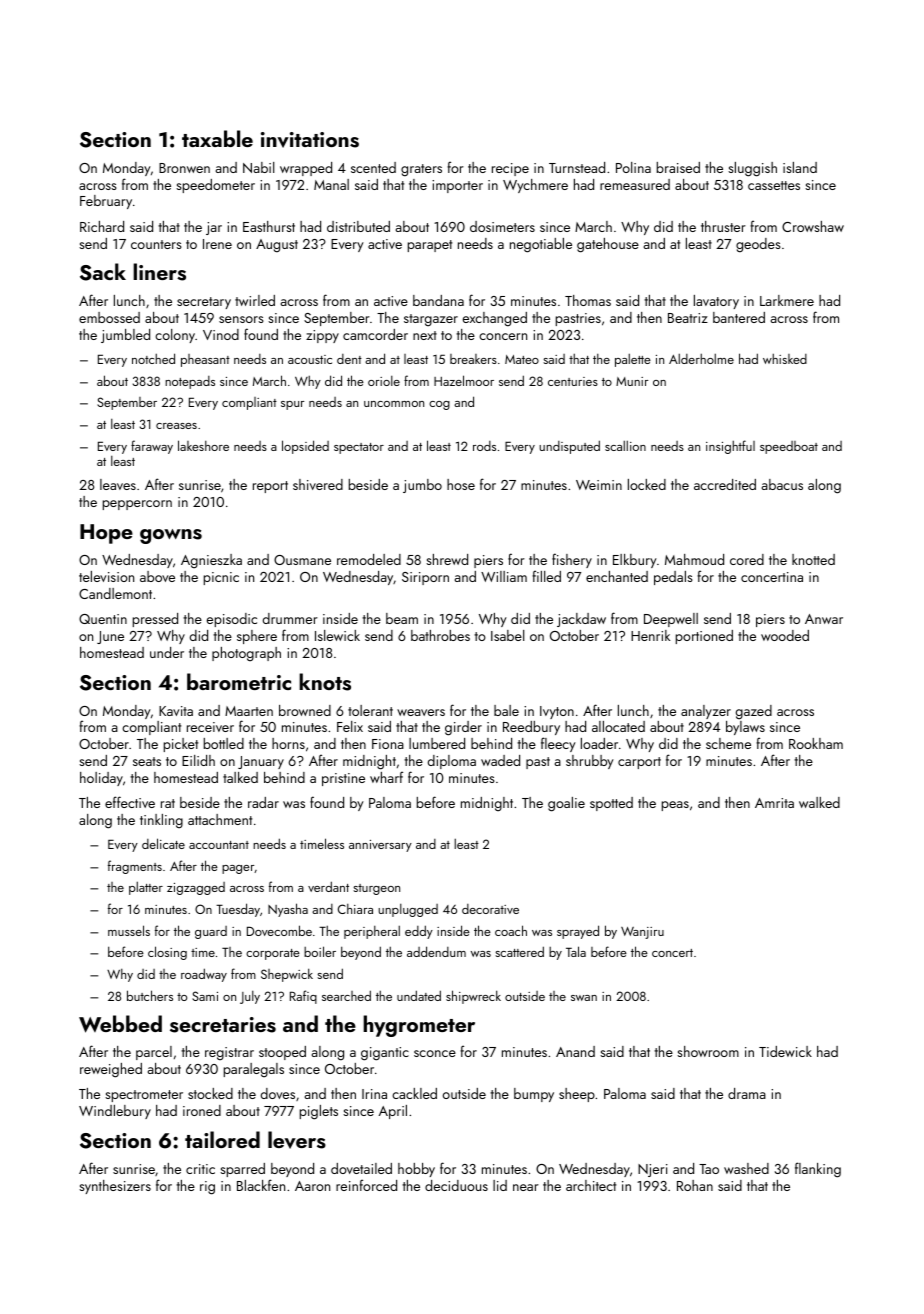 This screenshot has width=924, height=1314. Describe the element at coordinates (510, 169) in the screenshot. I see `recipe` at that location.
